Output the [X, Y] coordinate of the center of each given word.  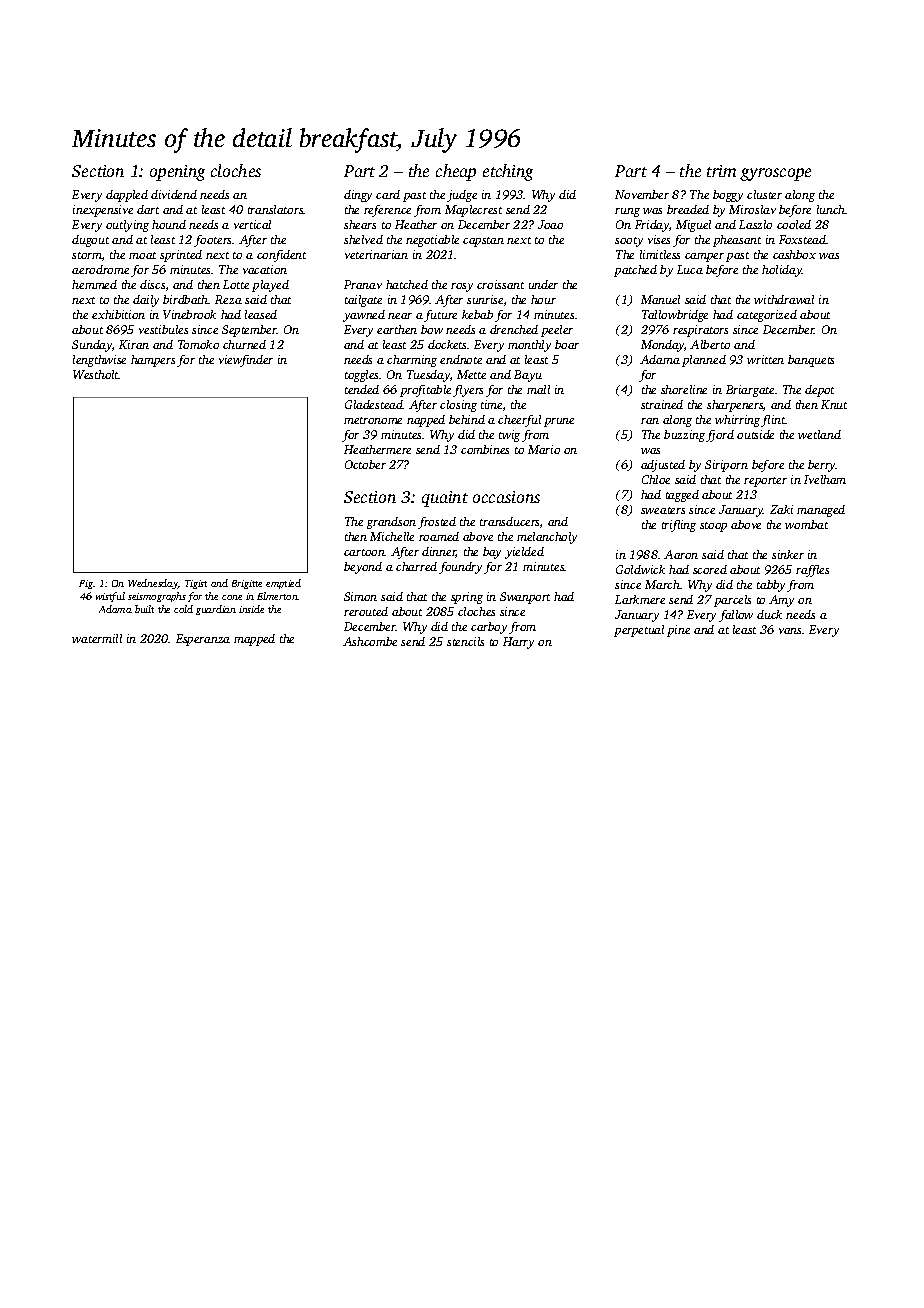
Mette [471, 374]
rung [627, 212]
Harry [518, 643]
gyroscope [775, 174]
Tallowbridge [675, 316]
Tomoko [198, 344]
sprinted [181, 256]
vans [790, 631]
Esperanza [203, 640]
